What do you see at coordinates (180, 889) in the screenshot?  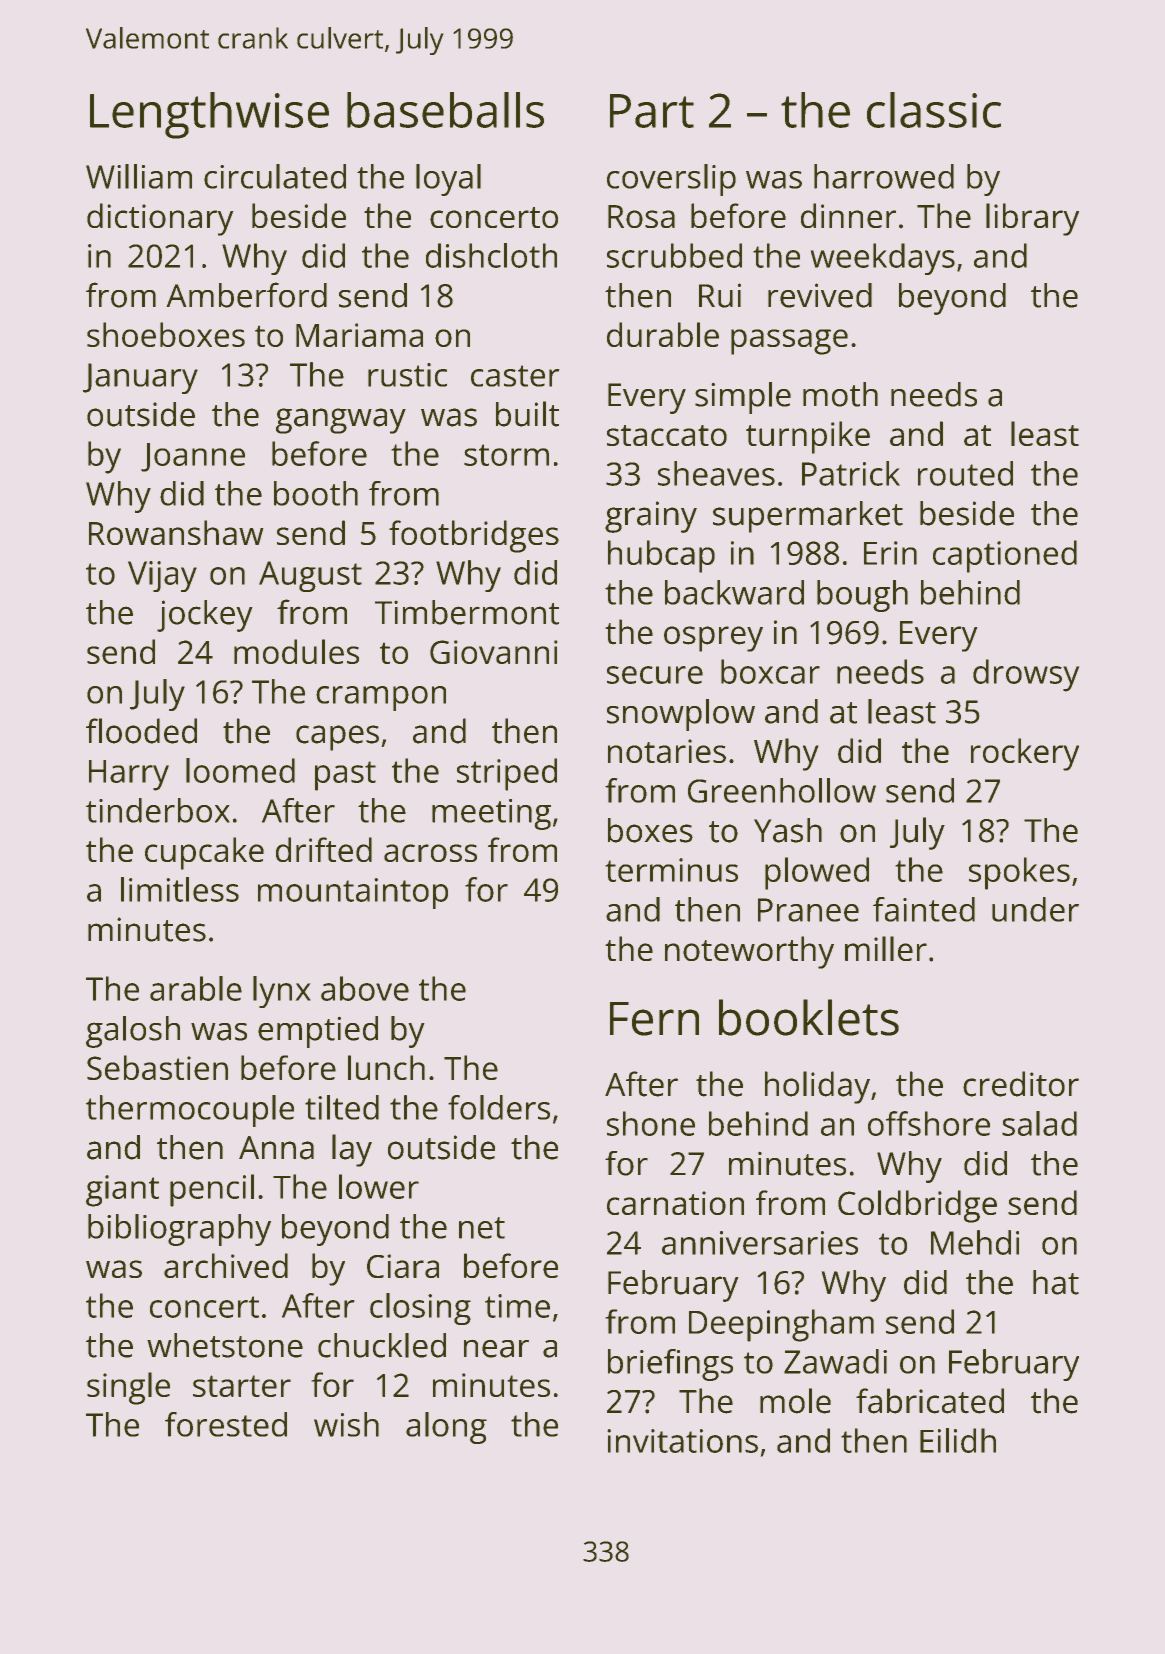 I see `limitless` at bounding box center [180, 889].
